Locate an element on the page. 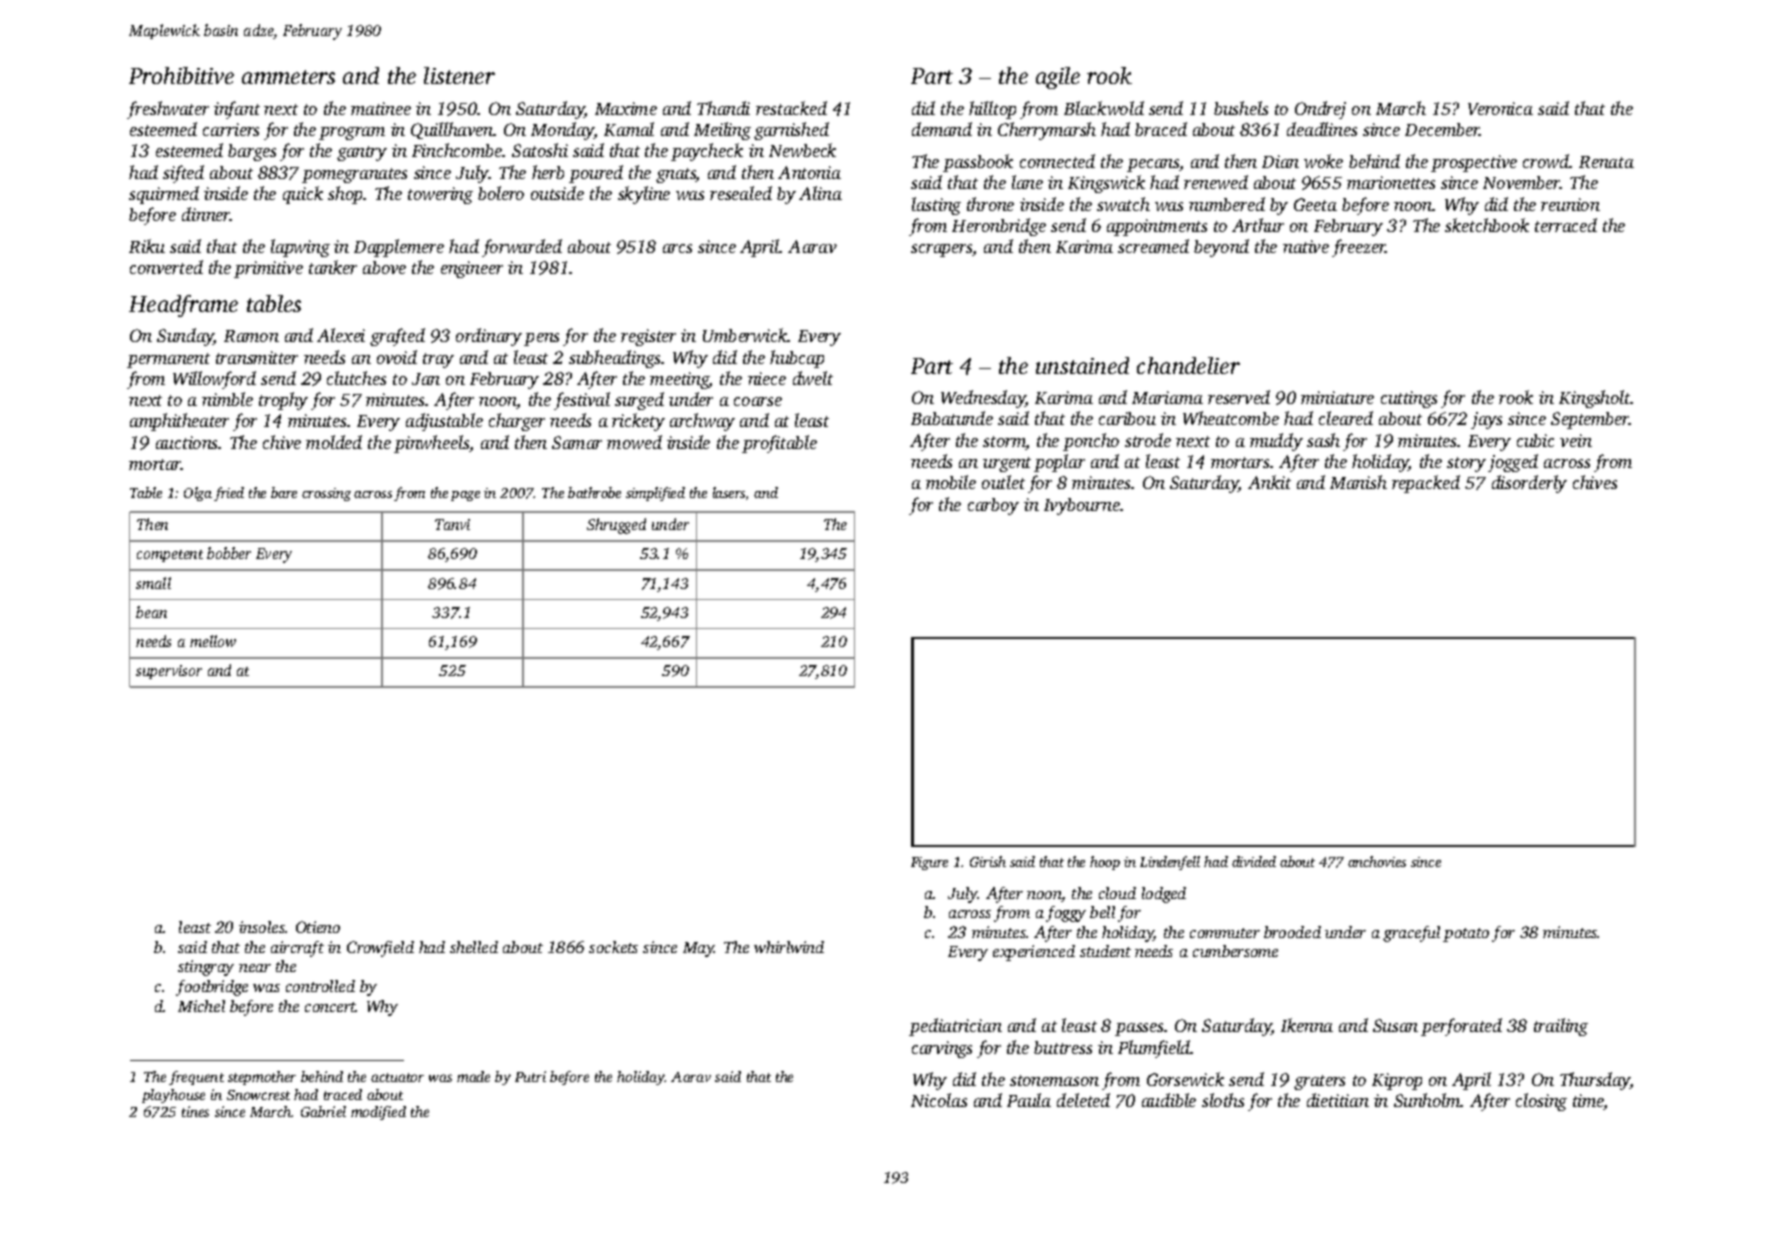  listener is located at coordinates (459, 75).
